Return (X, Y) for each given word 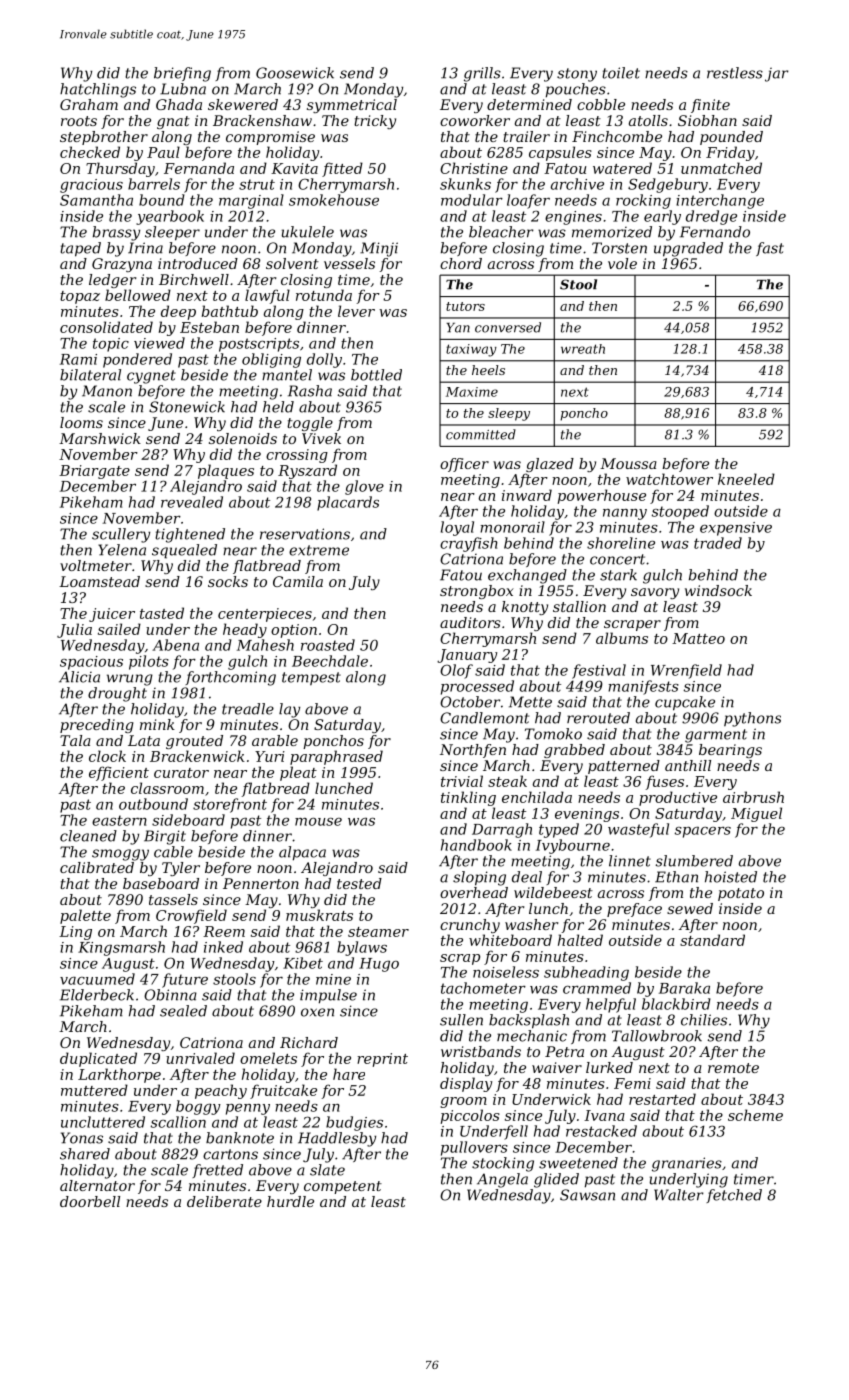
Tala (75, 740)
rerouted (598, 718)
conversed (508, 327)
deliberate (224, 1201)
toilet (621, 73)
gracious (91, 186)
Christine (474, 168)
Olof (456, 671)
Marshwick (100, 438)
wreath (583, 349)
